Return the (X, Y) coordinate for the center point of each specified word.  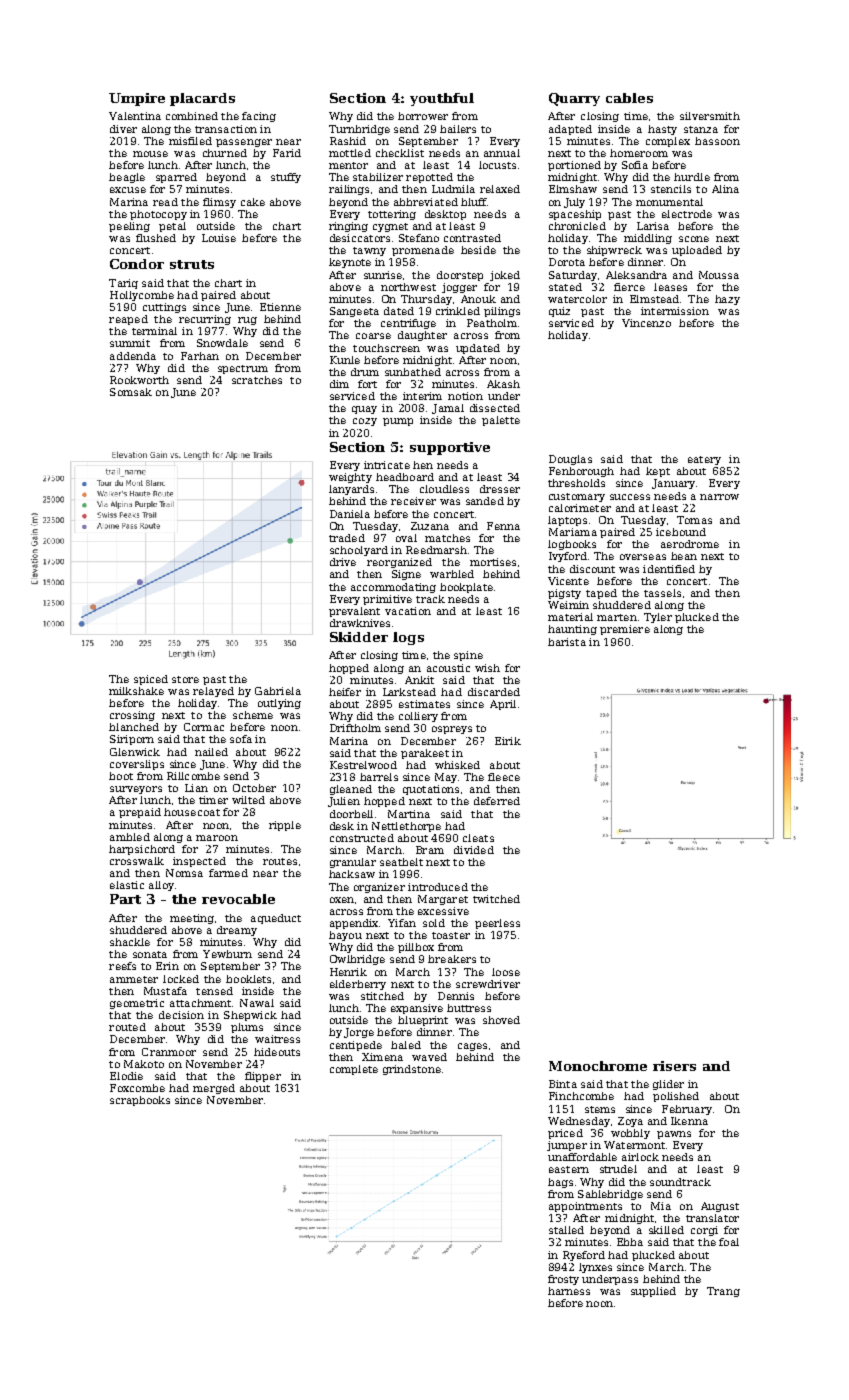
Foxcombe (137, 1088)
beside (478, 250)
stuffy (286, 178)
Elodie (126, 1076)
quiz (559, 312)
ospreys (452, 730)
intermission (675, 311)
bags (560, 1183)
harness (569, 1291)
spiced (151, 680)
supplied (653, 1292)
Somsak (131, 392)
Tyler (658, 618)
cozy (365, 422)
